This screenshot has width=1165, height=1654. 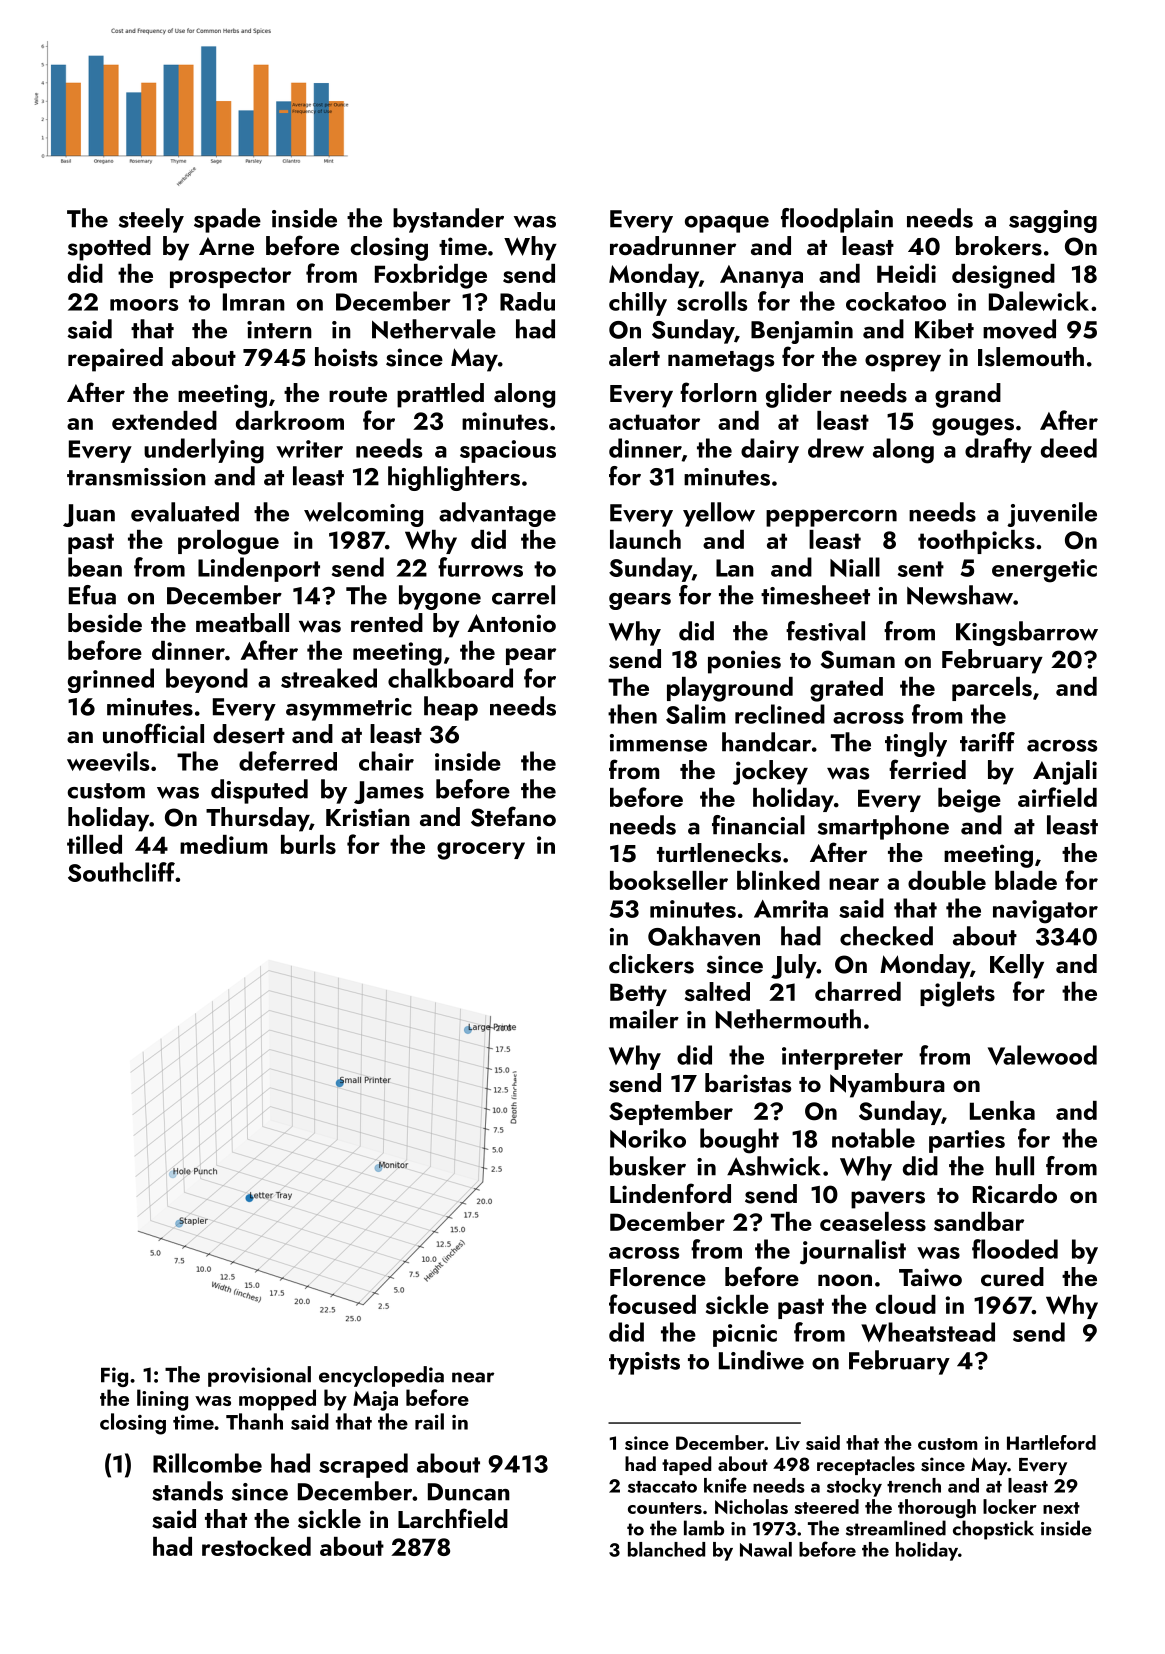 I want to click on Betty, so click(x=638, y=994).
